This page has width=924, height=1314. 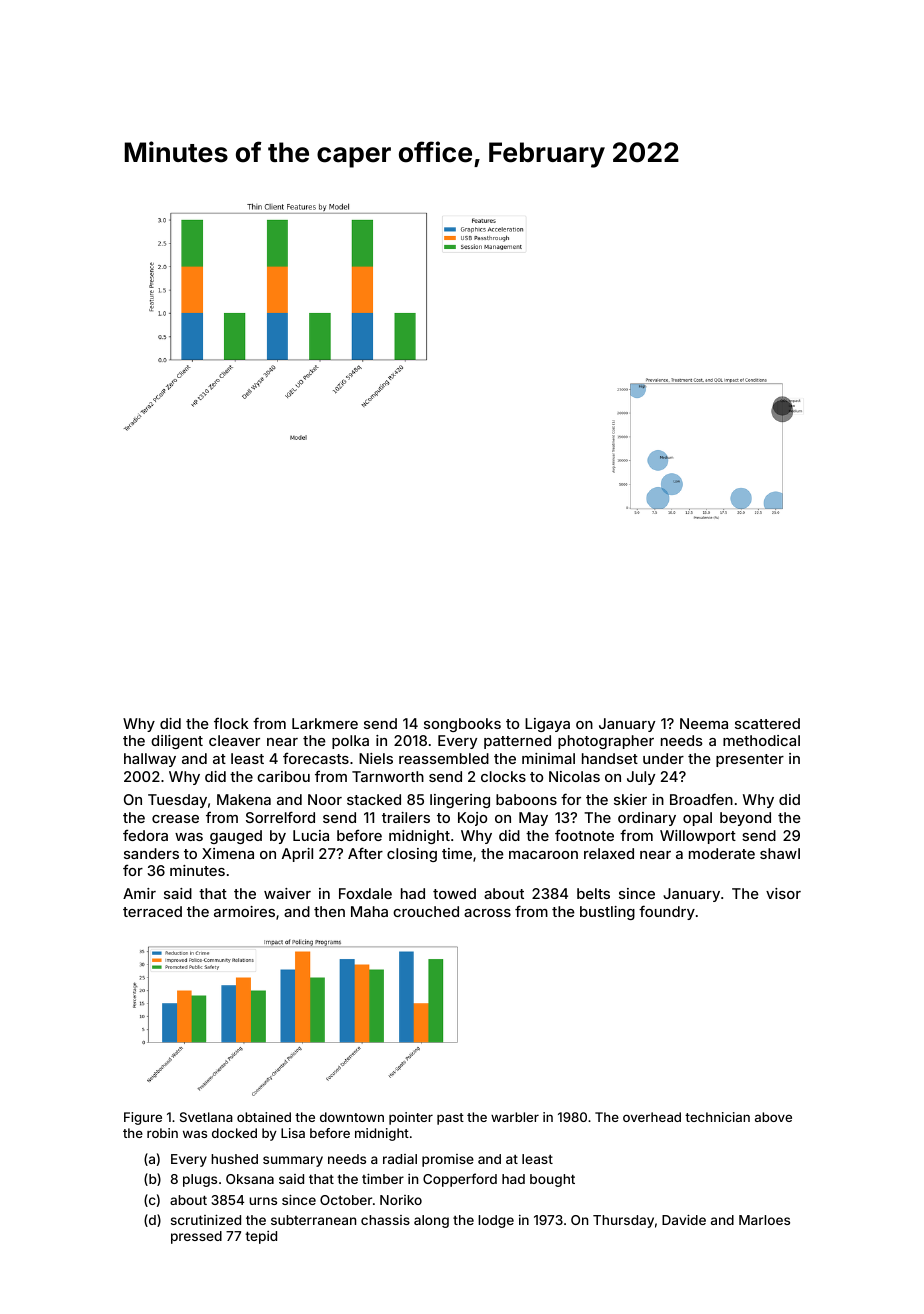 I want to click on songbooks, so click(x=462, y=725).
